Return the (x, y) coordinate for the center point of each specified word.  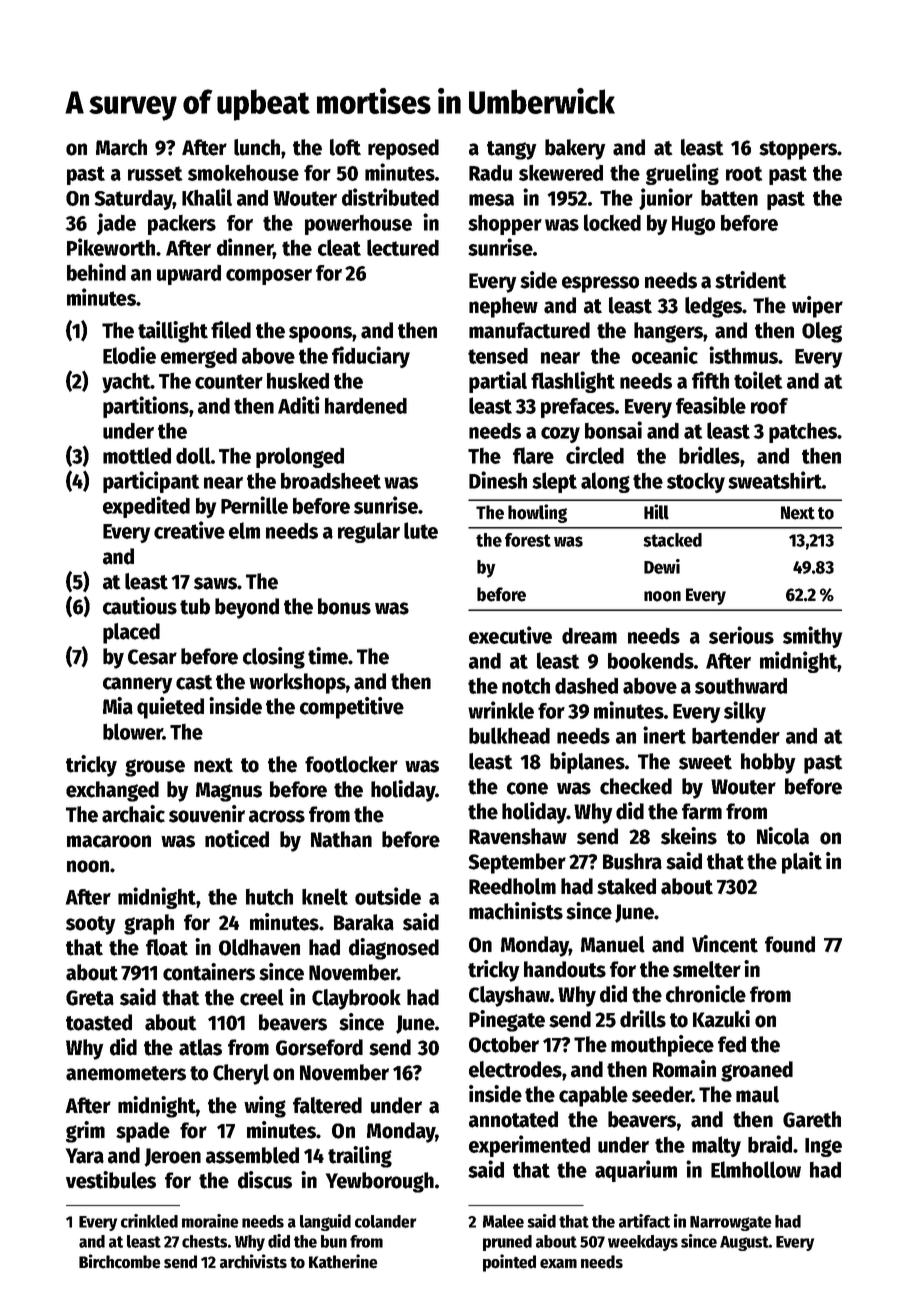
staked (626, 886)
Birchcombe (120, 1261)
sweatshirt (775, 480)
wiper (817, 307)
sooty (91, 925)
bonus (344, 606)
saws (215, 583)
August (744, 1243)
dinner (245, 247)
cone (527, 788)
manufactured (529, 330)
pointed (509, 1263)
